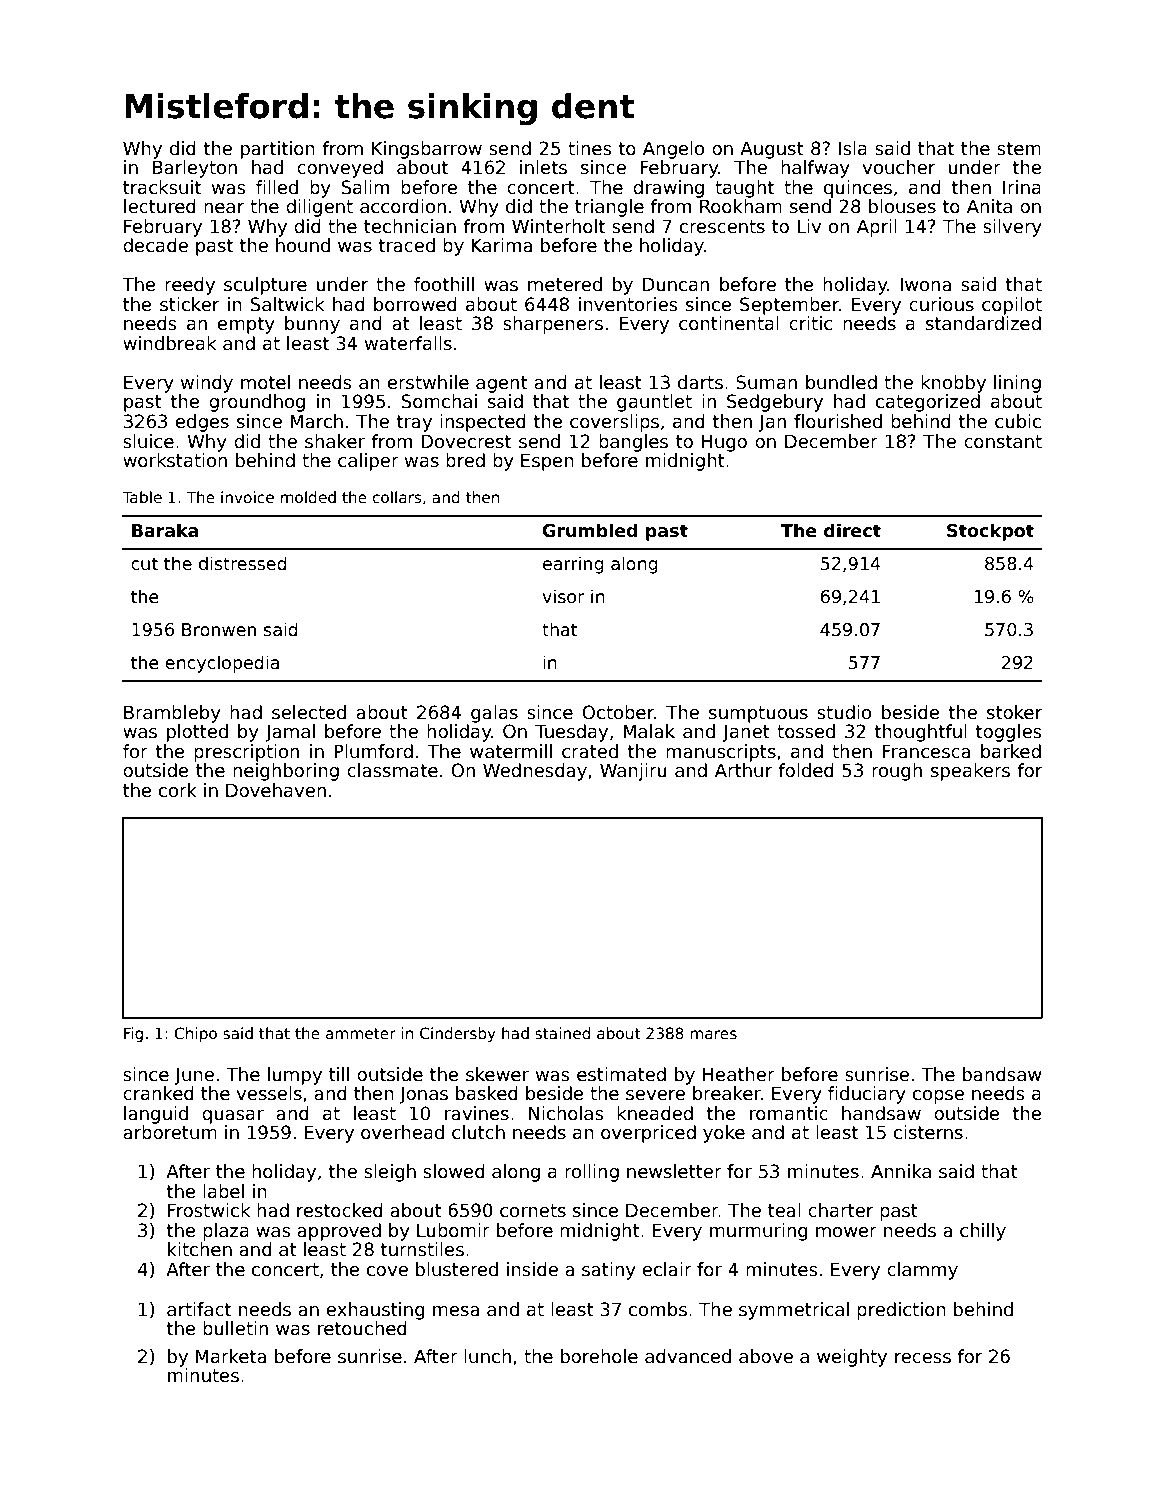  What do you see at coordinates (231, 1356) in the screenshot?
I see `Marketa` at bounding box center [231, 1356].
